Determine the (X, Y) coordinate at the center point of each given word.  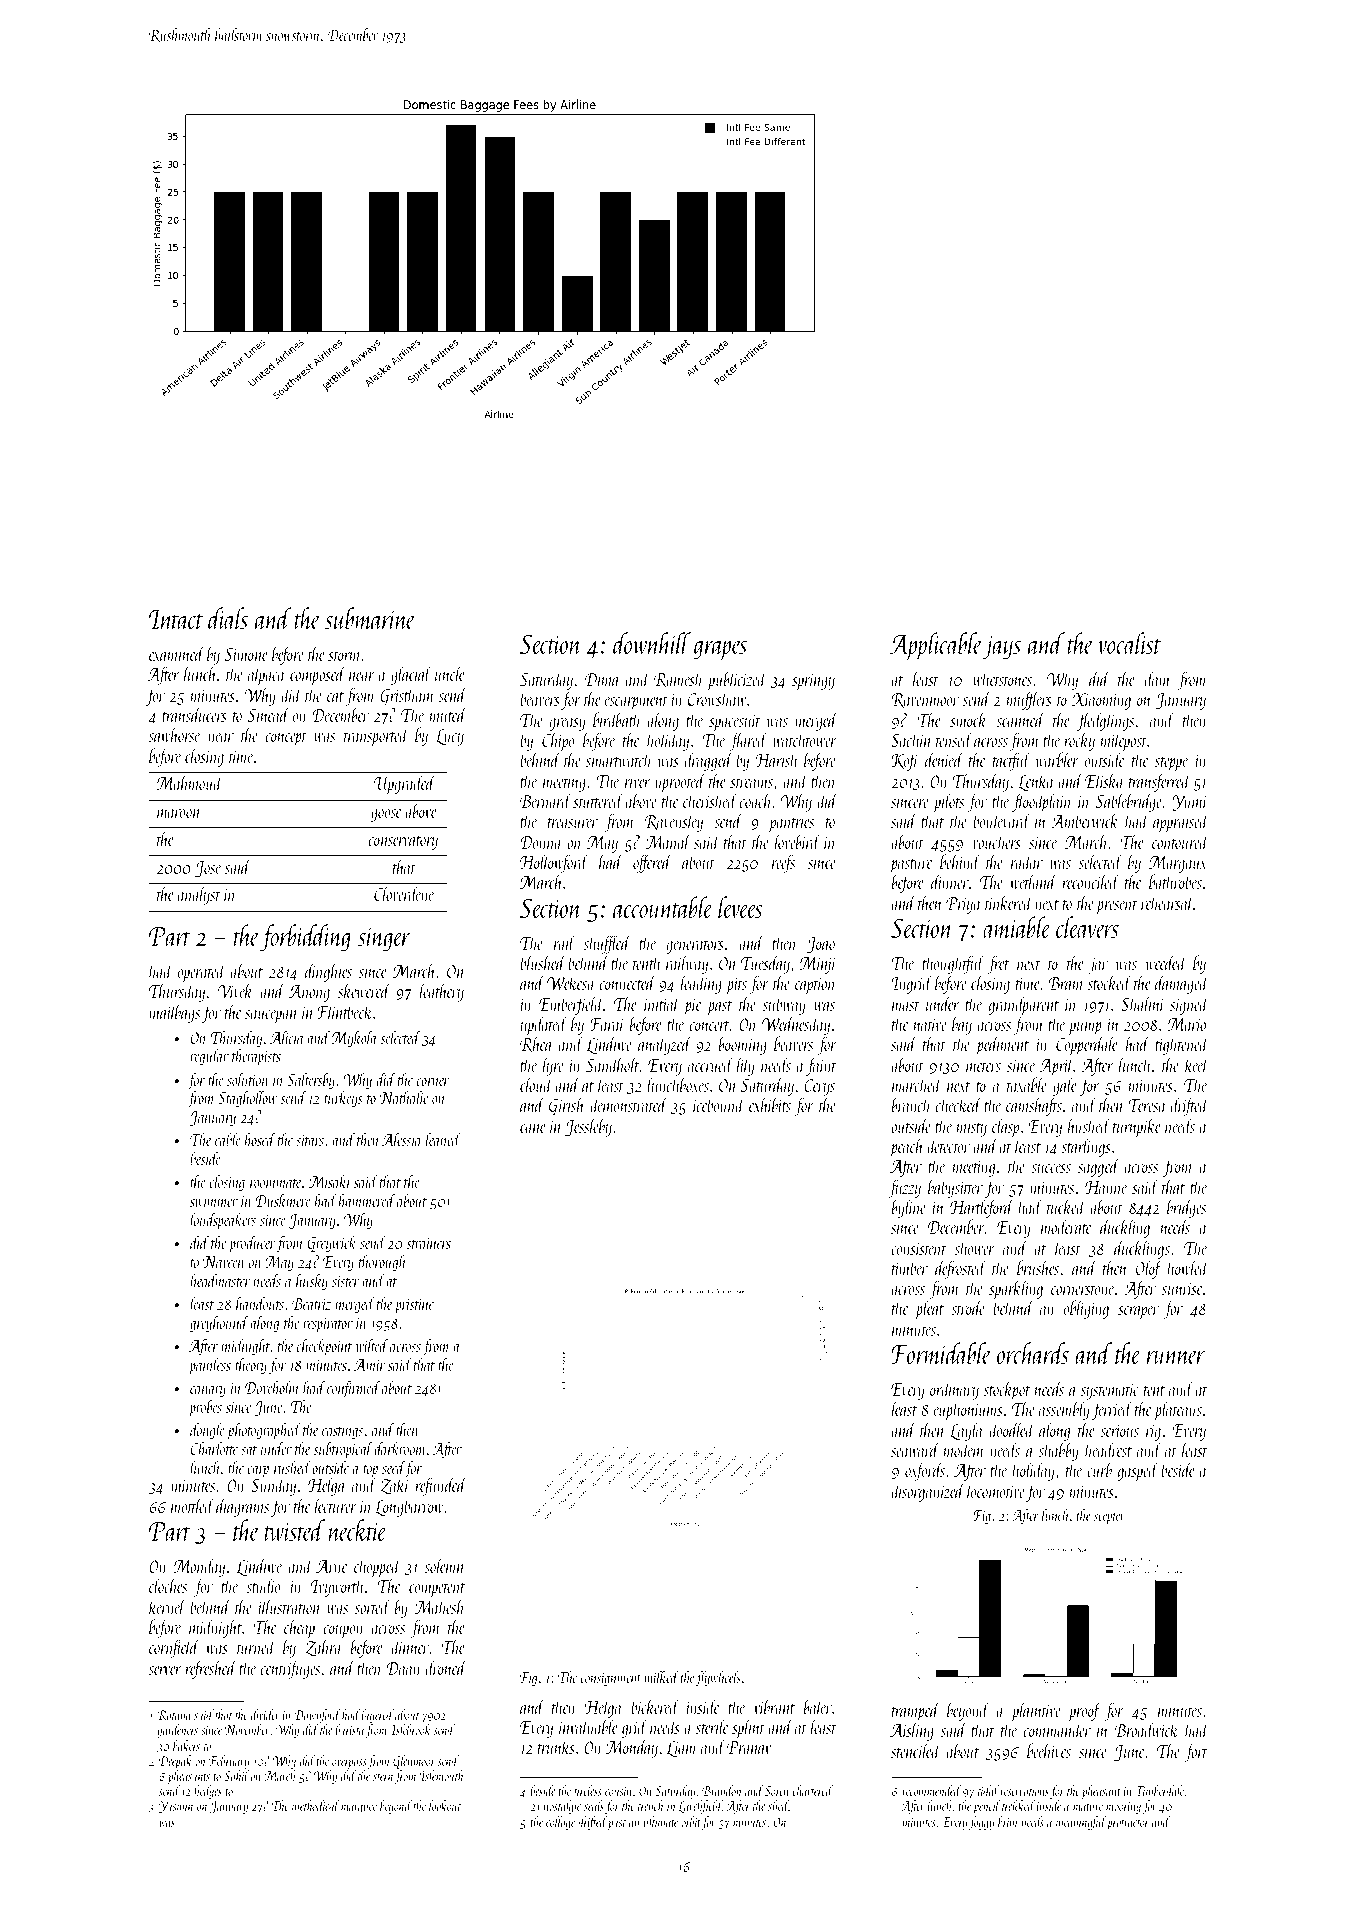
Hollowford (554, 863)
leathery (442, 992)
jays (1002, 648)
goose (386, 815)
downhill (652, 643)
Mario (1186, 1024)
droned (446, 1667)
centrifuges (290, 1669)
